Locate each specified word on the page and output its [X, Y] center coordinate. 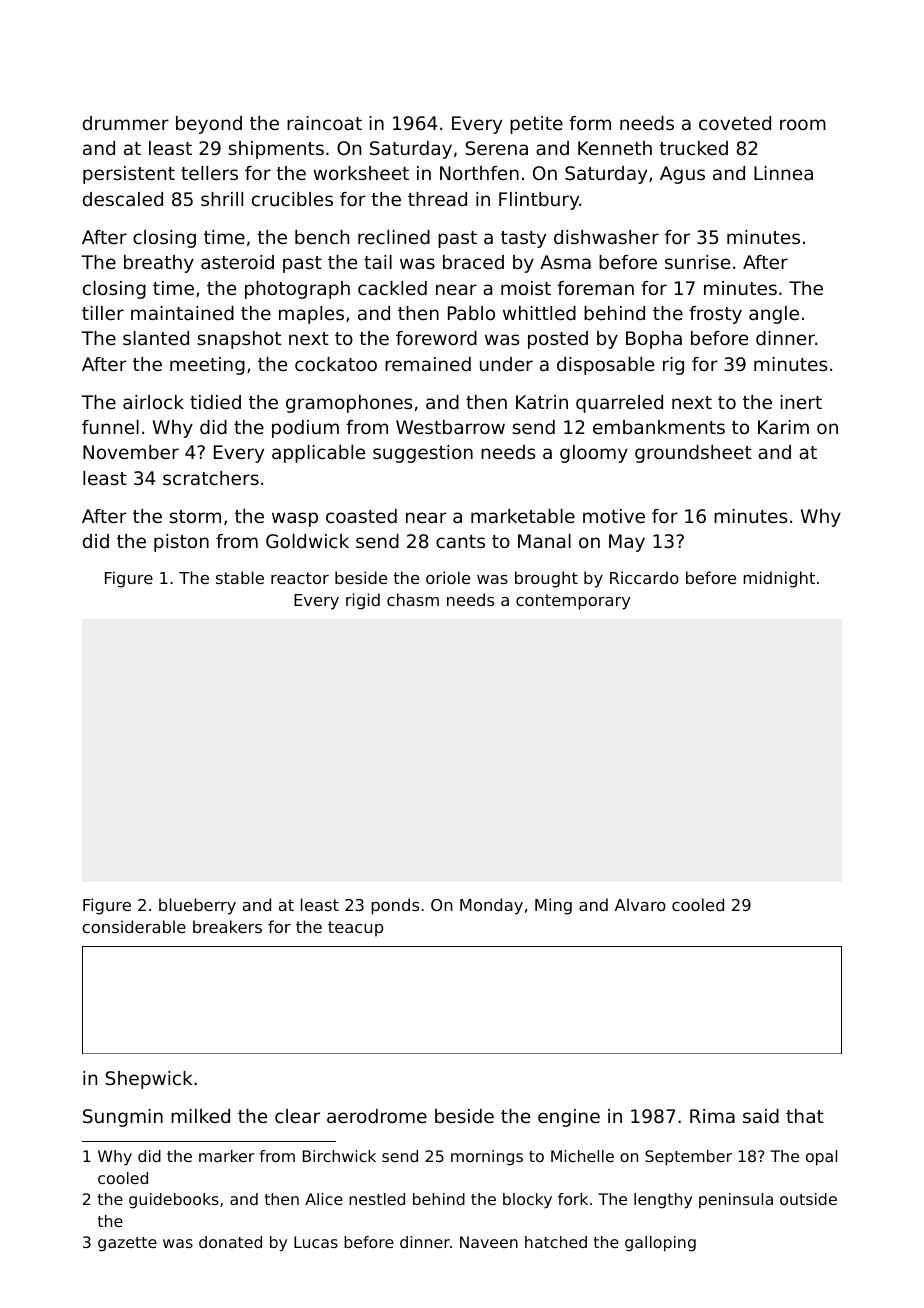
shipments [276, 150]
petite [536, 125]
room [803, 124]
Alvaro [640, 904]
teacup [355, 929]
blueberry [197, 906]
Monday [491, 906]
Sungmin [123, 1118]
